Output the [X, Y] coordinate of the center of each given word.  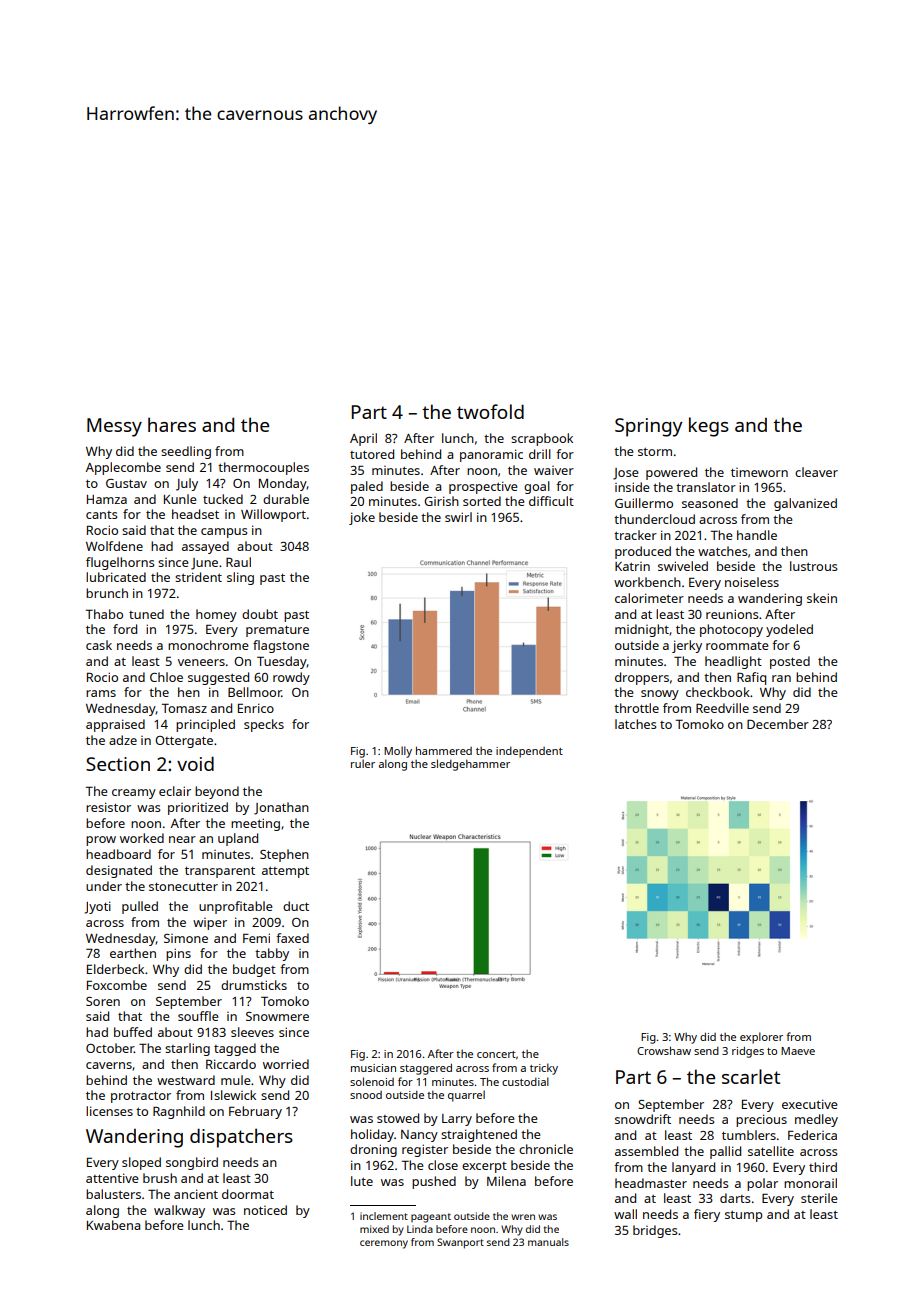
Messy [114, 427]
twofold [490, 411]
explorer [761, 1038]
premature [277, 631]
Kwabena [113, 1225]
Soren [103, 1001]
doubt [260, 614]
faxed [292, 938]
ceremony [384, 1244]
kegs [709, 427]
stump [743, 1216]
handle [757, 535]
